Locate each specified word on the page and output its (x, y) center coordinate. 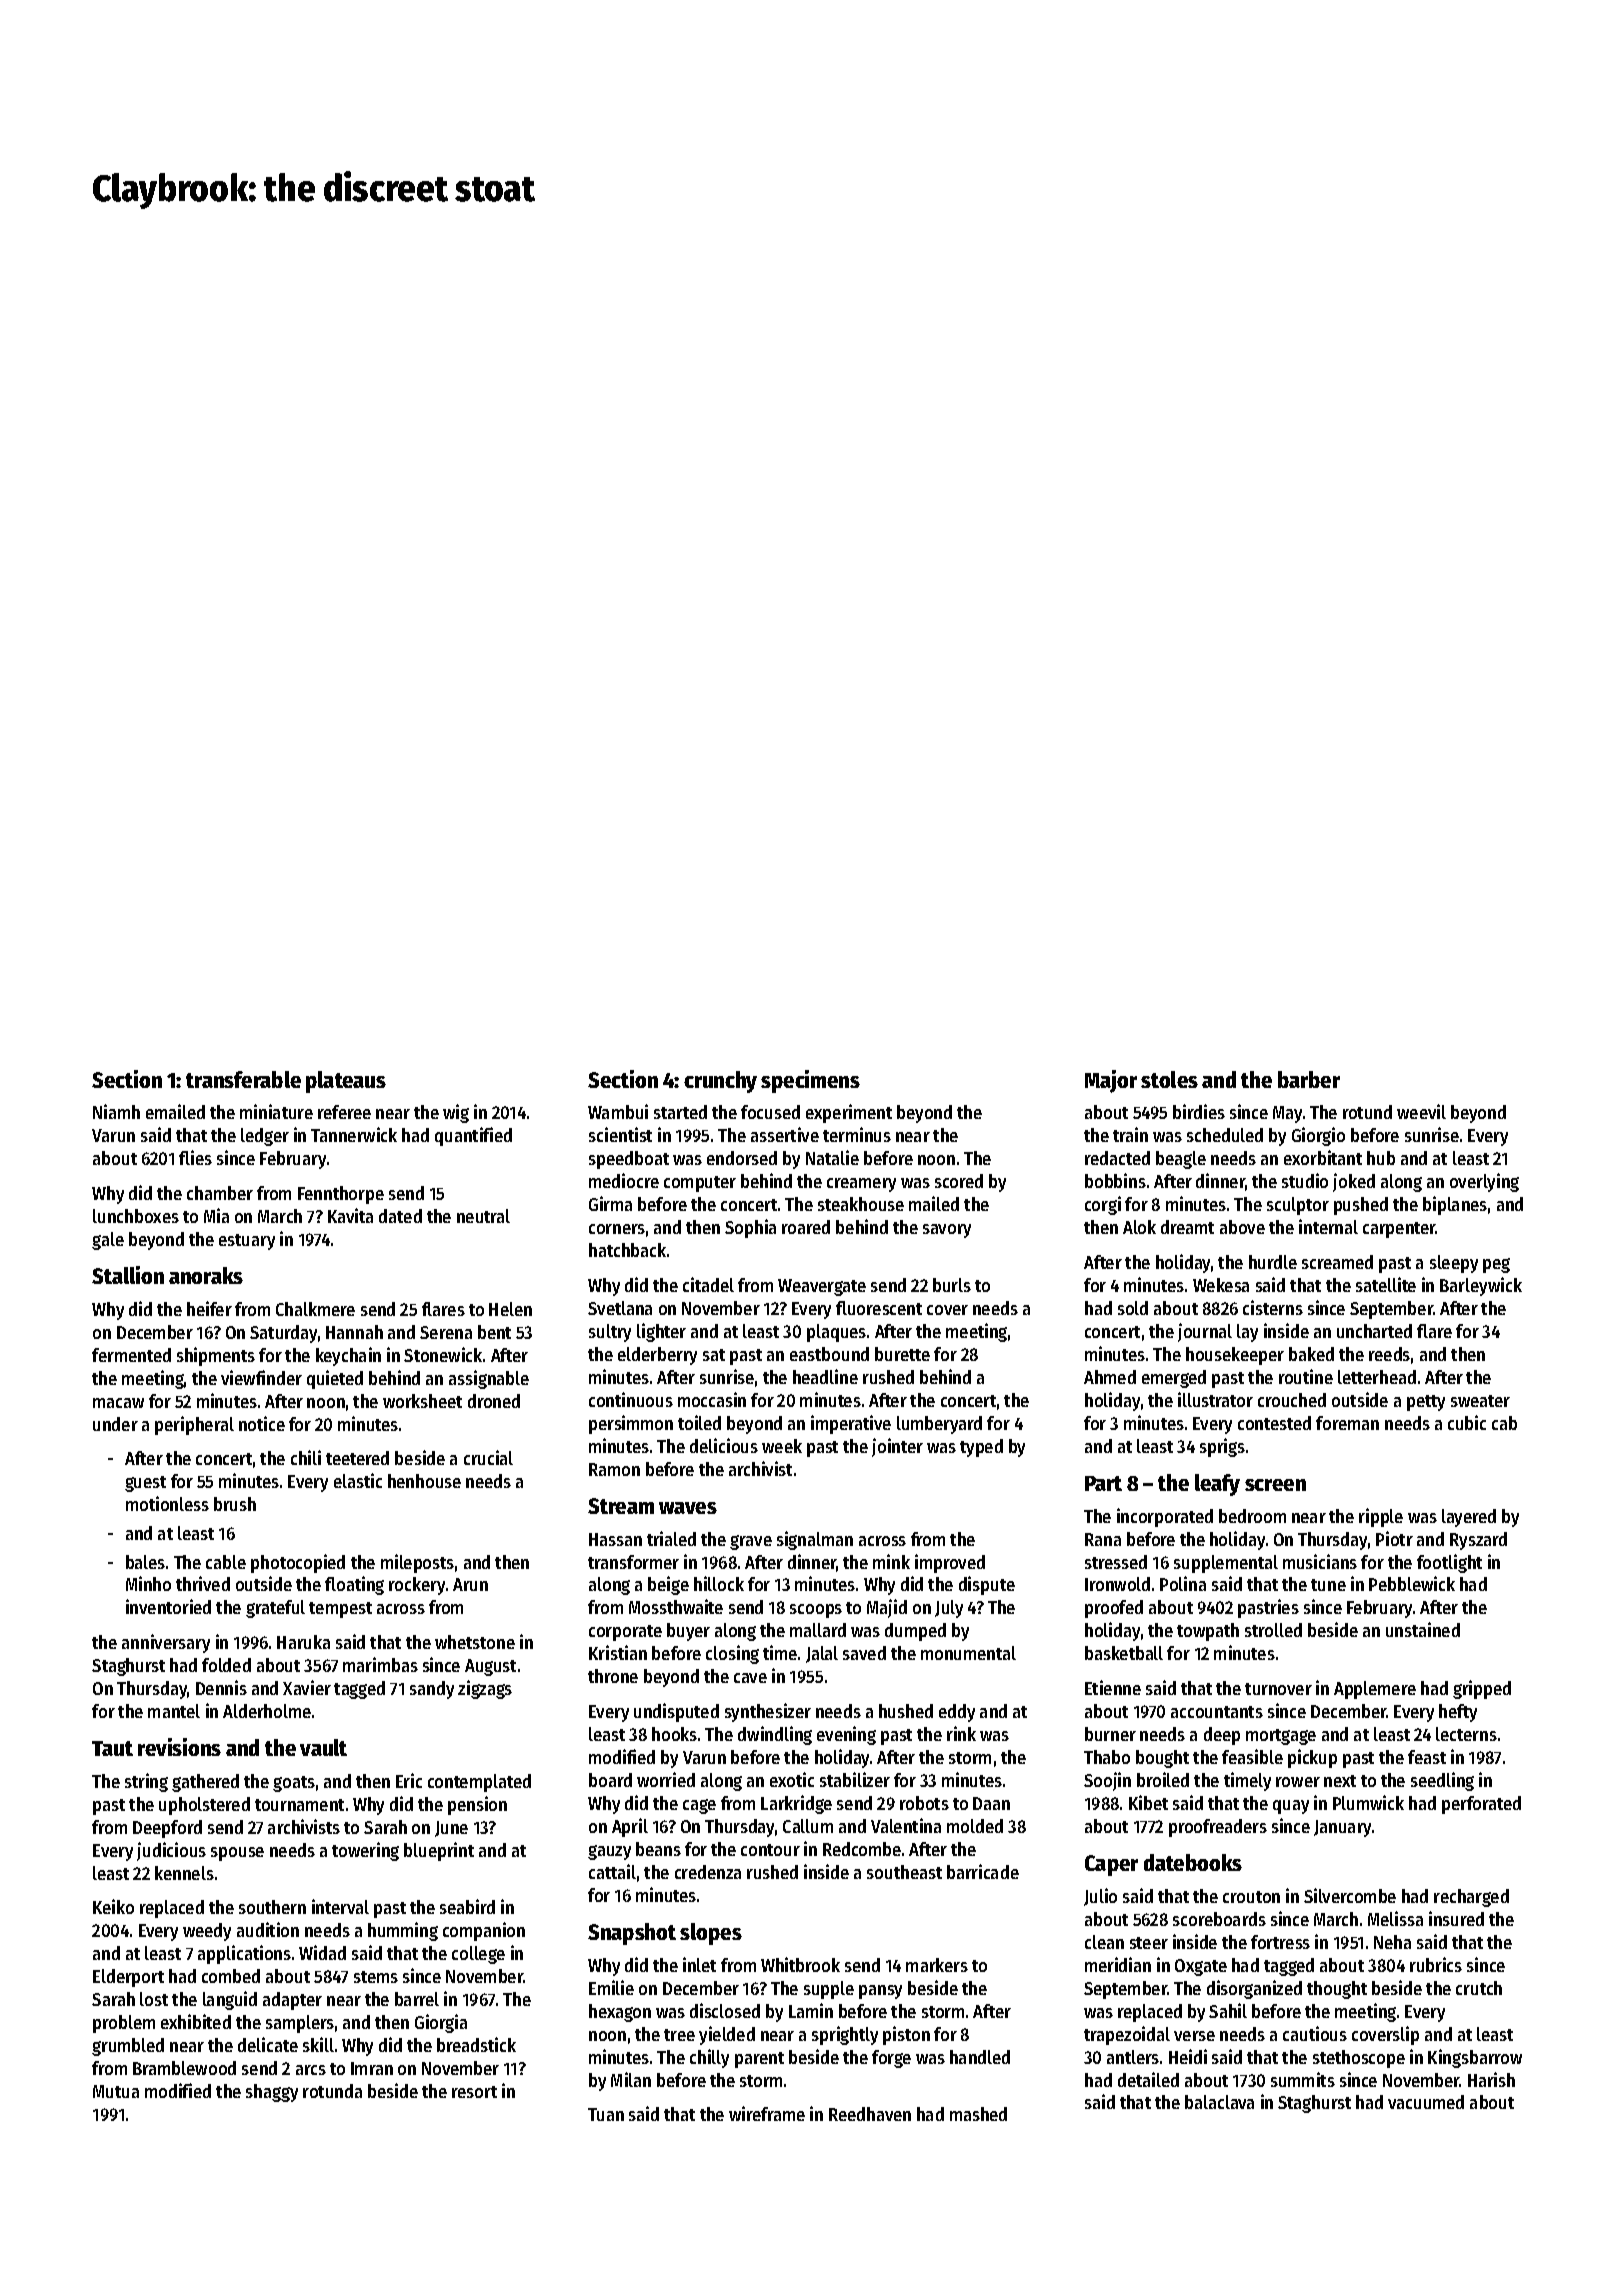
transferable (243, 1079)
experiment (849, 1113)
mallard (818, 1630)
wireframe (767, 2113)
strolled (1273, 1630)
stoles (1169, 1079)
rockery (417, 1586)
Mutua (116, 2091)
